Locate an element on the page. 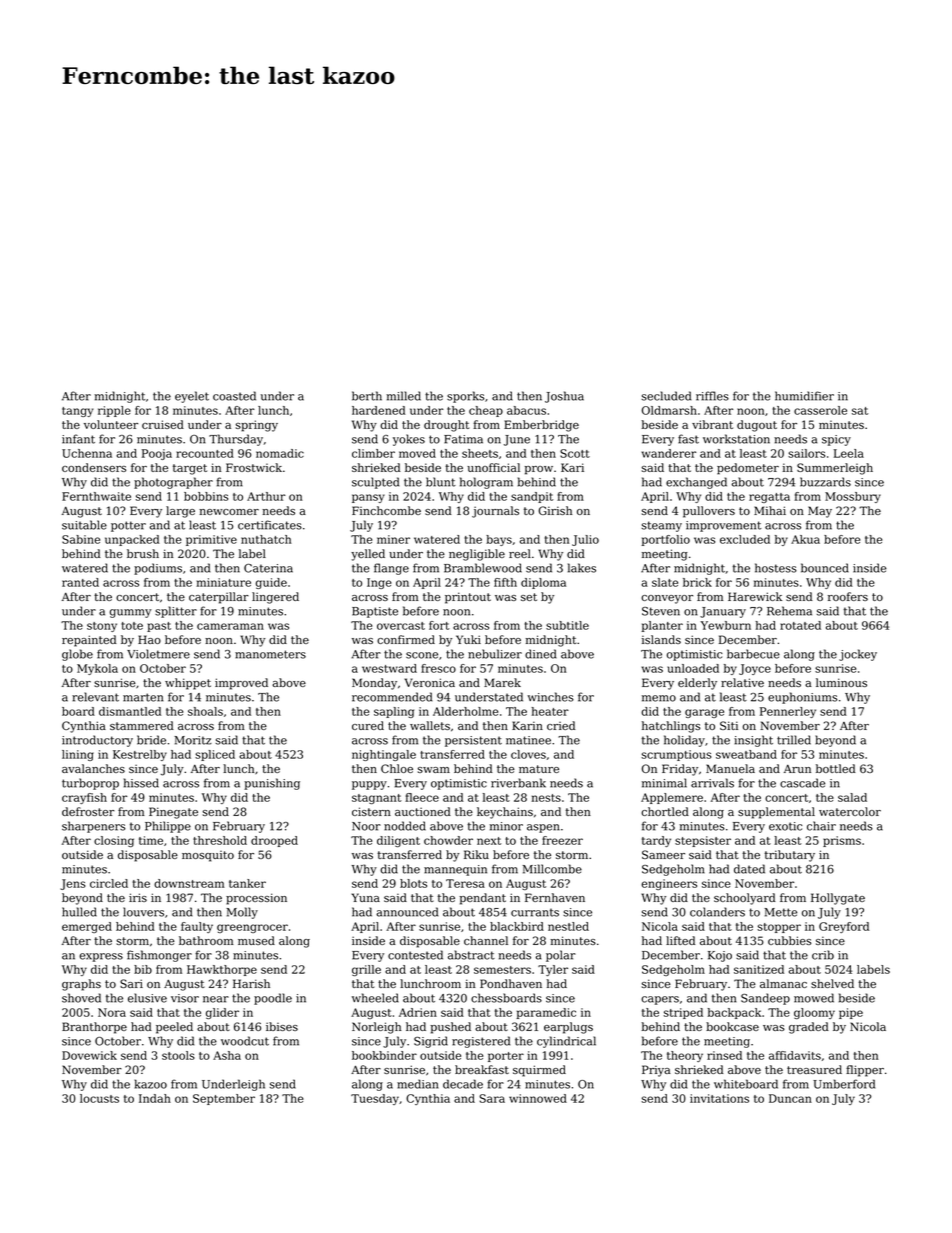 Image resolution: width=952 pixels, height=1233 pixels. bookcase is located at coordinates (732, 1026).
